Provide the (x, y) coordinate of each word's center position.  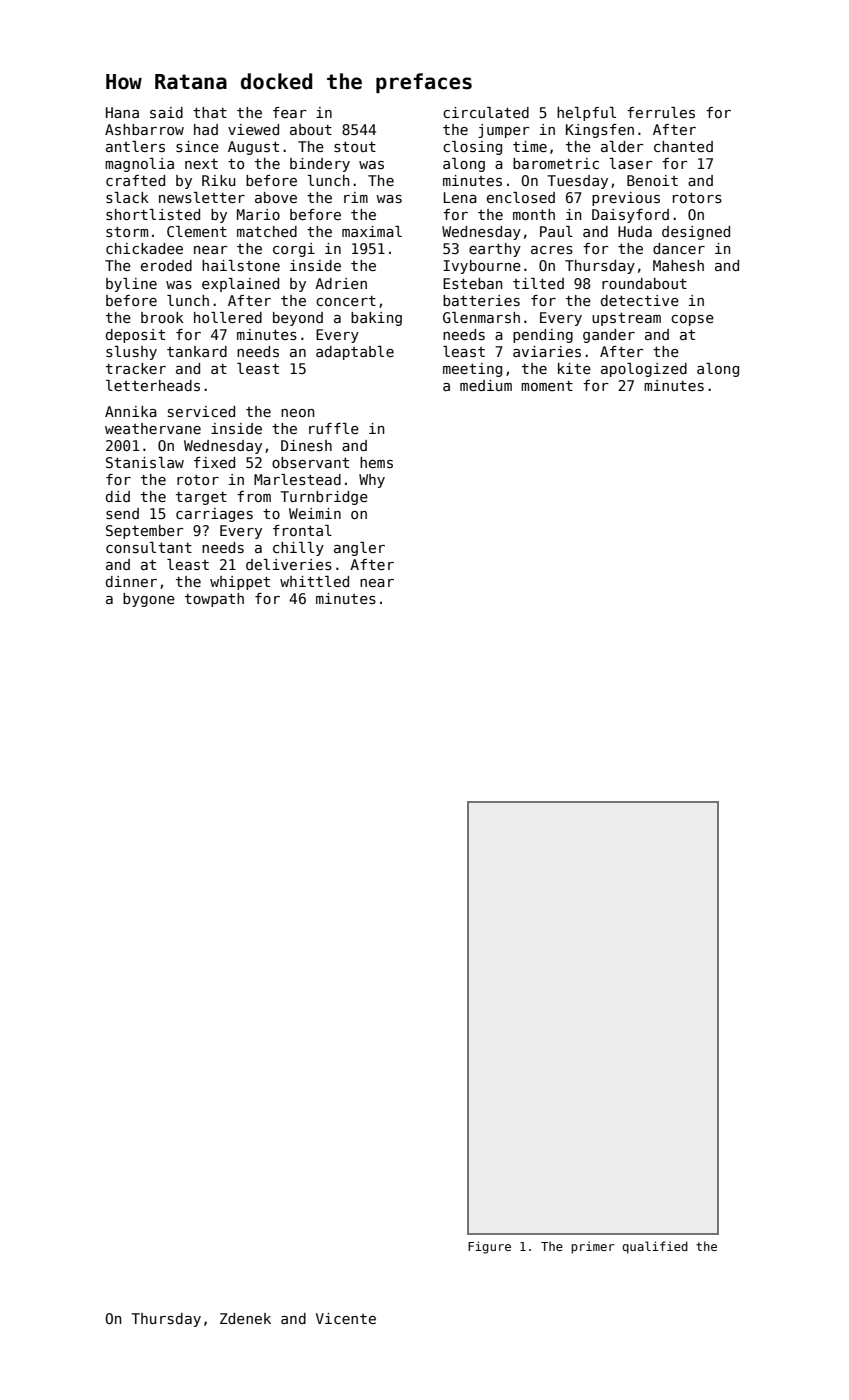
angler (359, 549)
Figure (489, 1247)
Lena (460, 197)
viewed (253, 129)
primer (592, 1247)
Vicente (346, 1318)
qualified (655, 1247)
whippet (240, 583)
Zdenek (245, 1318)
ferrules (661, 112)
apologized (644, 370)
